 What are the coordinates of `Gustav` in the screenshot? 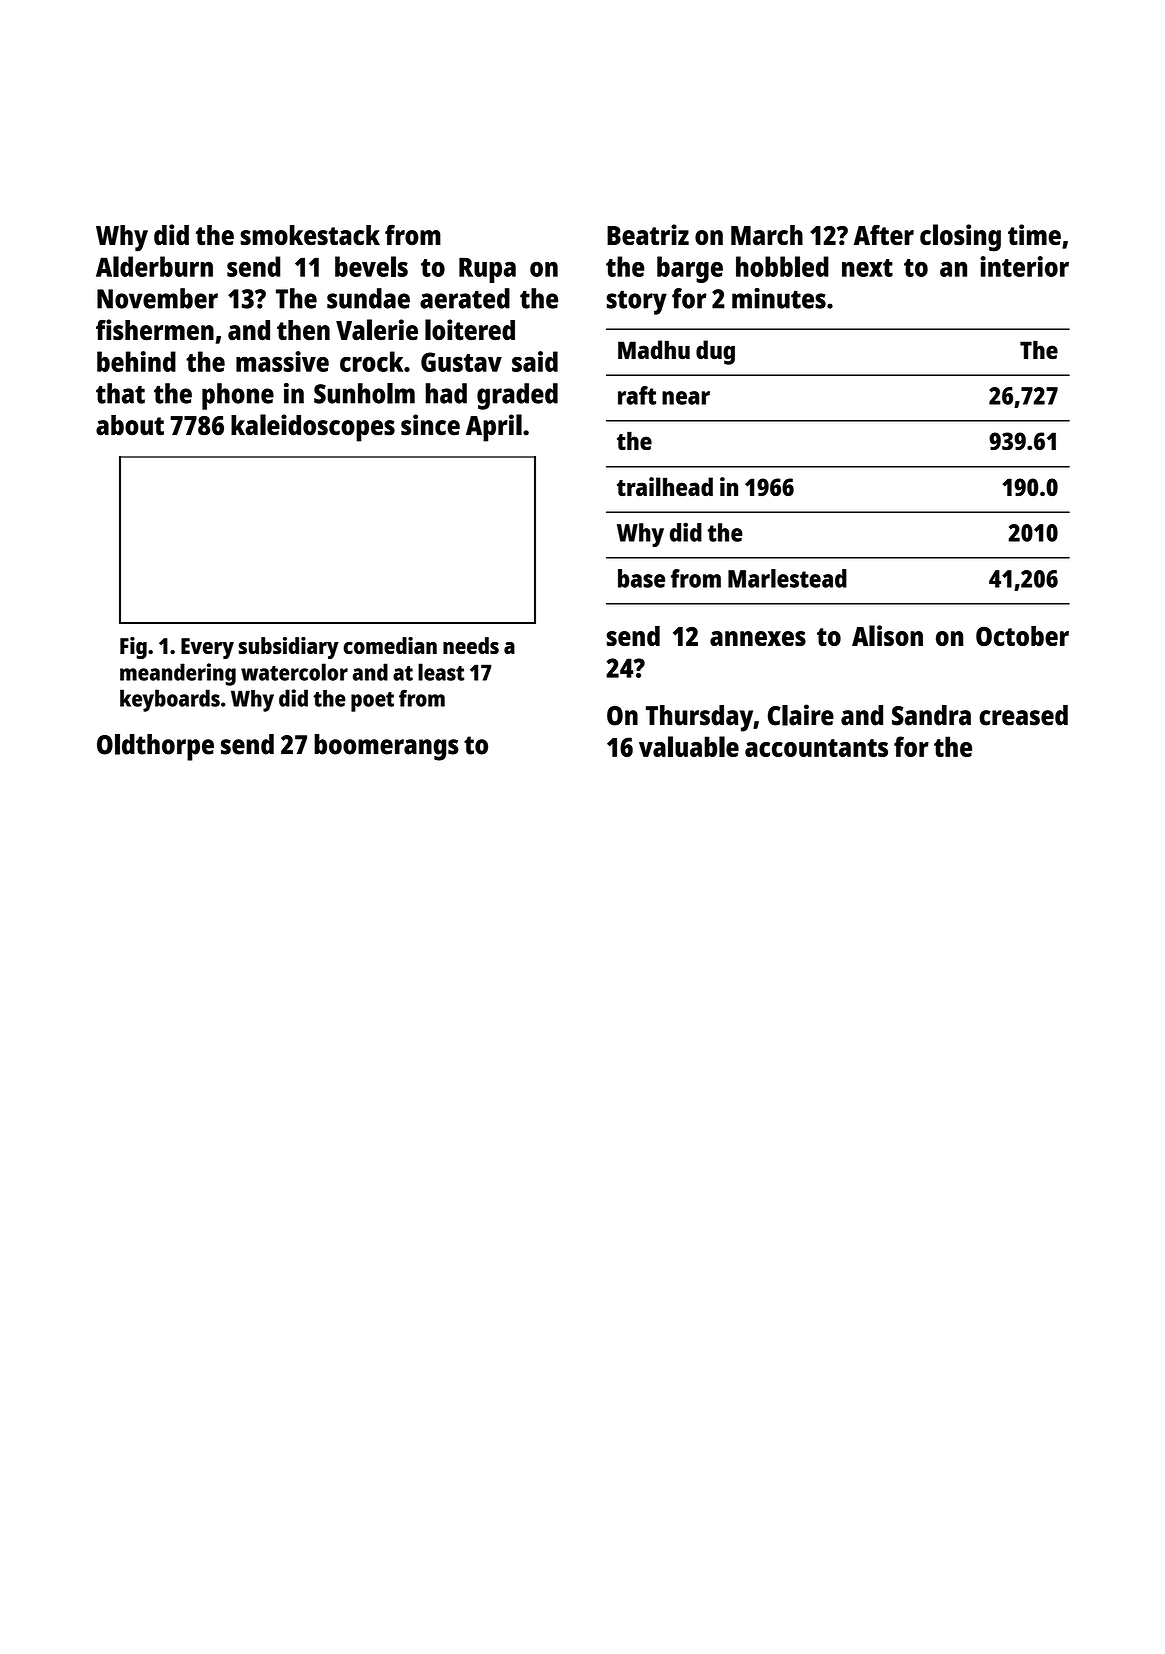 It's located at (461, 362).
